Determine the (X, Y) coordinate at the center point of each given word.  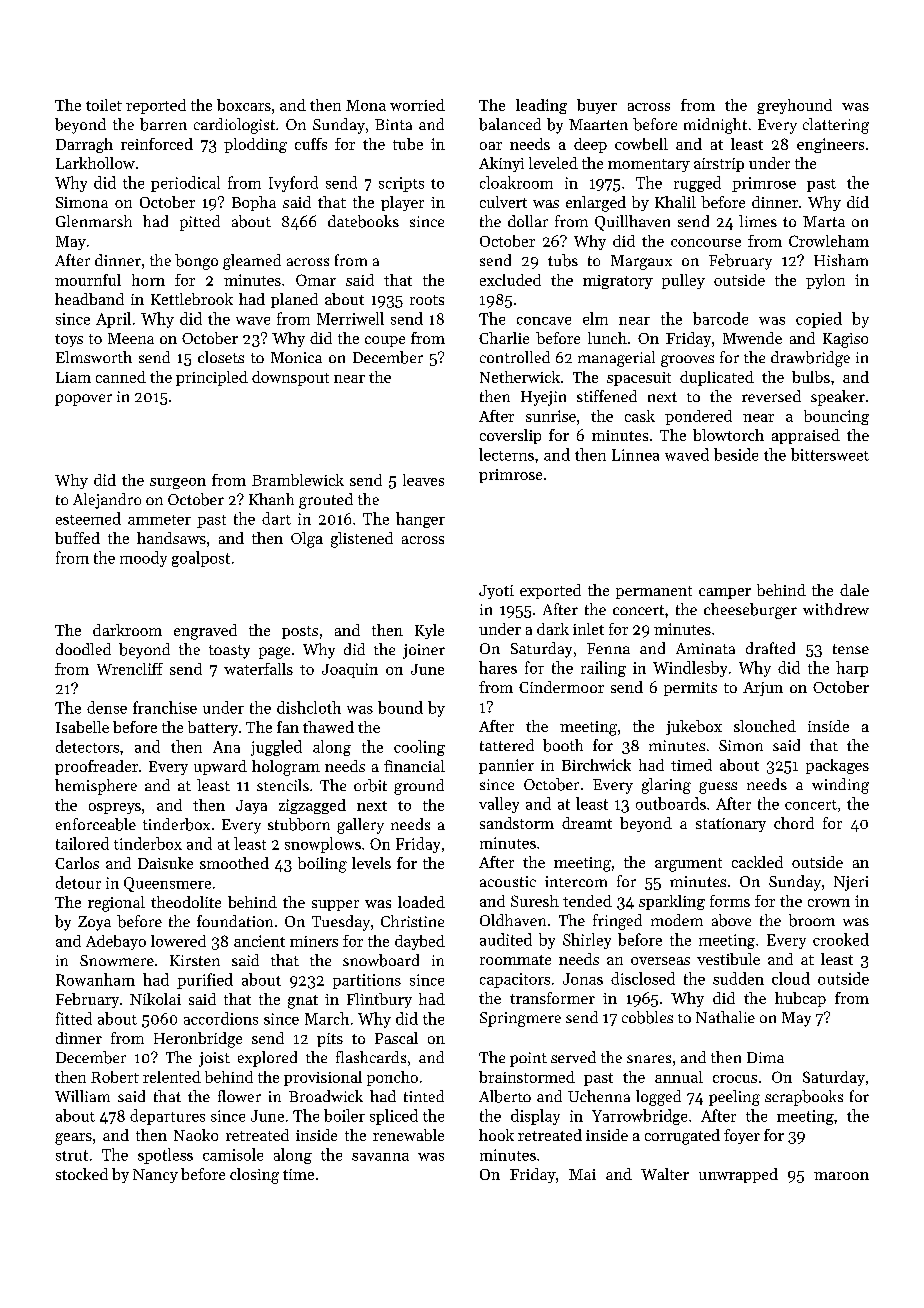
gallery (360, 826)
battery (213, 728)
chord (794, 823)
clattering (836, 126)
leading (541, 106)
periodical (185, 184)
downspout (290, 378)
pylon (825, 281)
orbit (370, 785)
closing (254, 1176)
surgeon (178, 483)
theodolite (186, 902)
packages (837, 766)
